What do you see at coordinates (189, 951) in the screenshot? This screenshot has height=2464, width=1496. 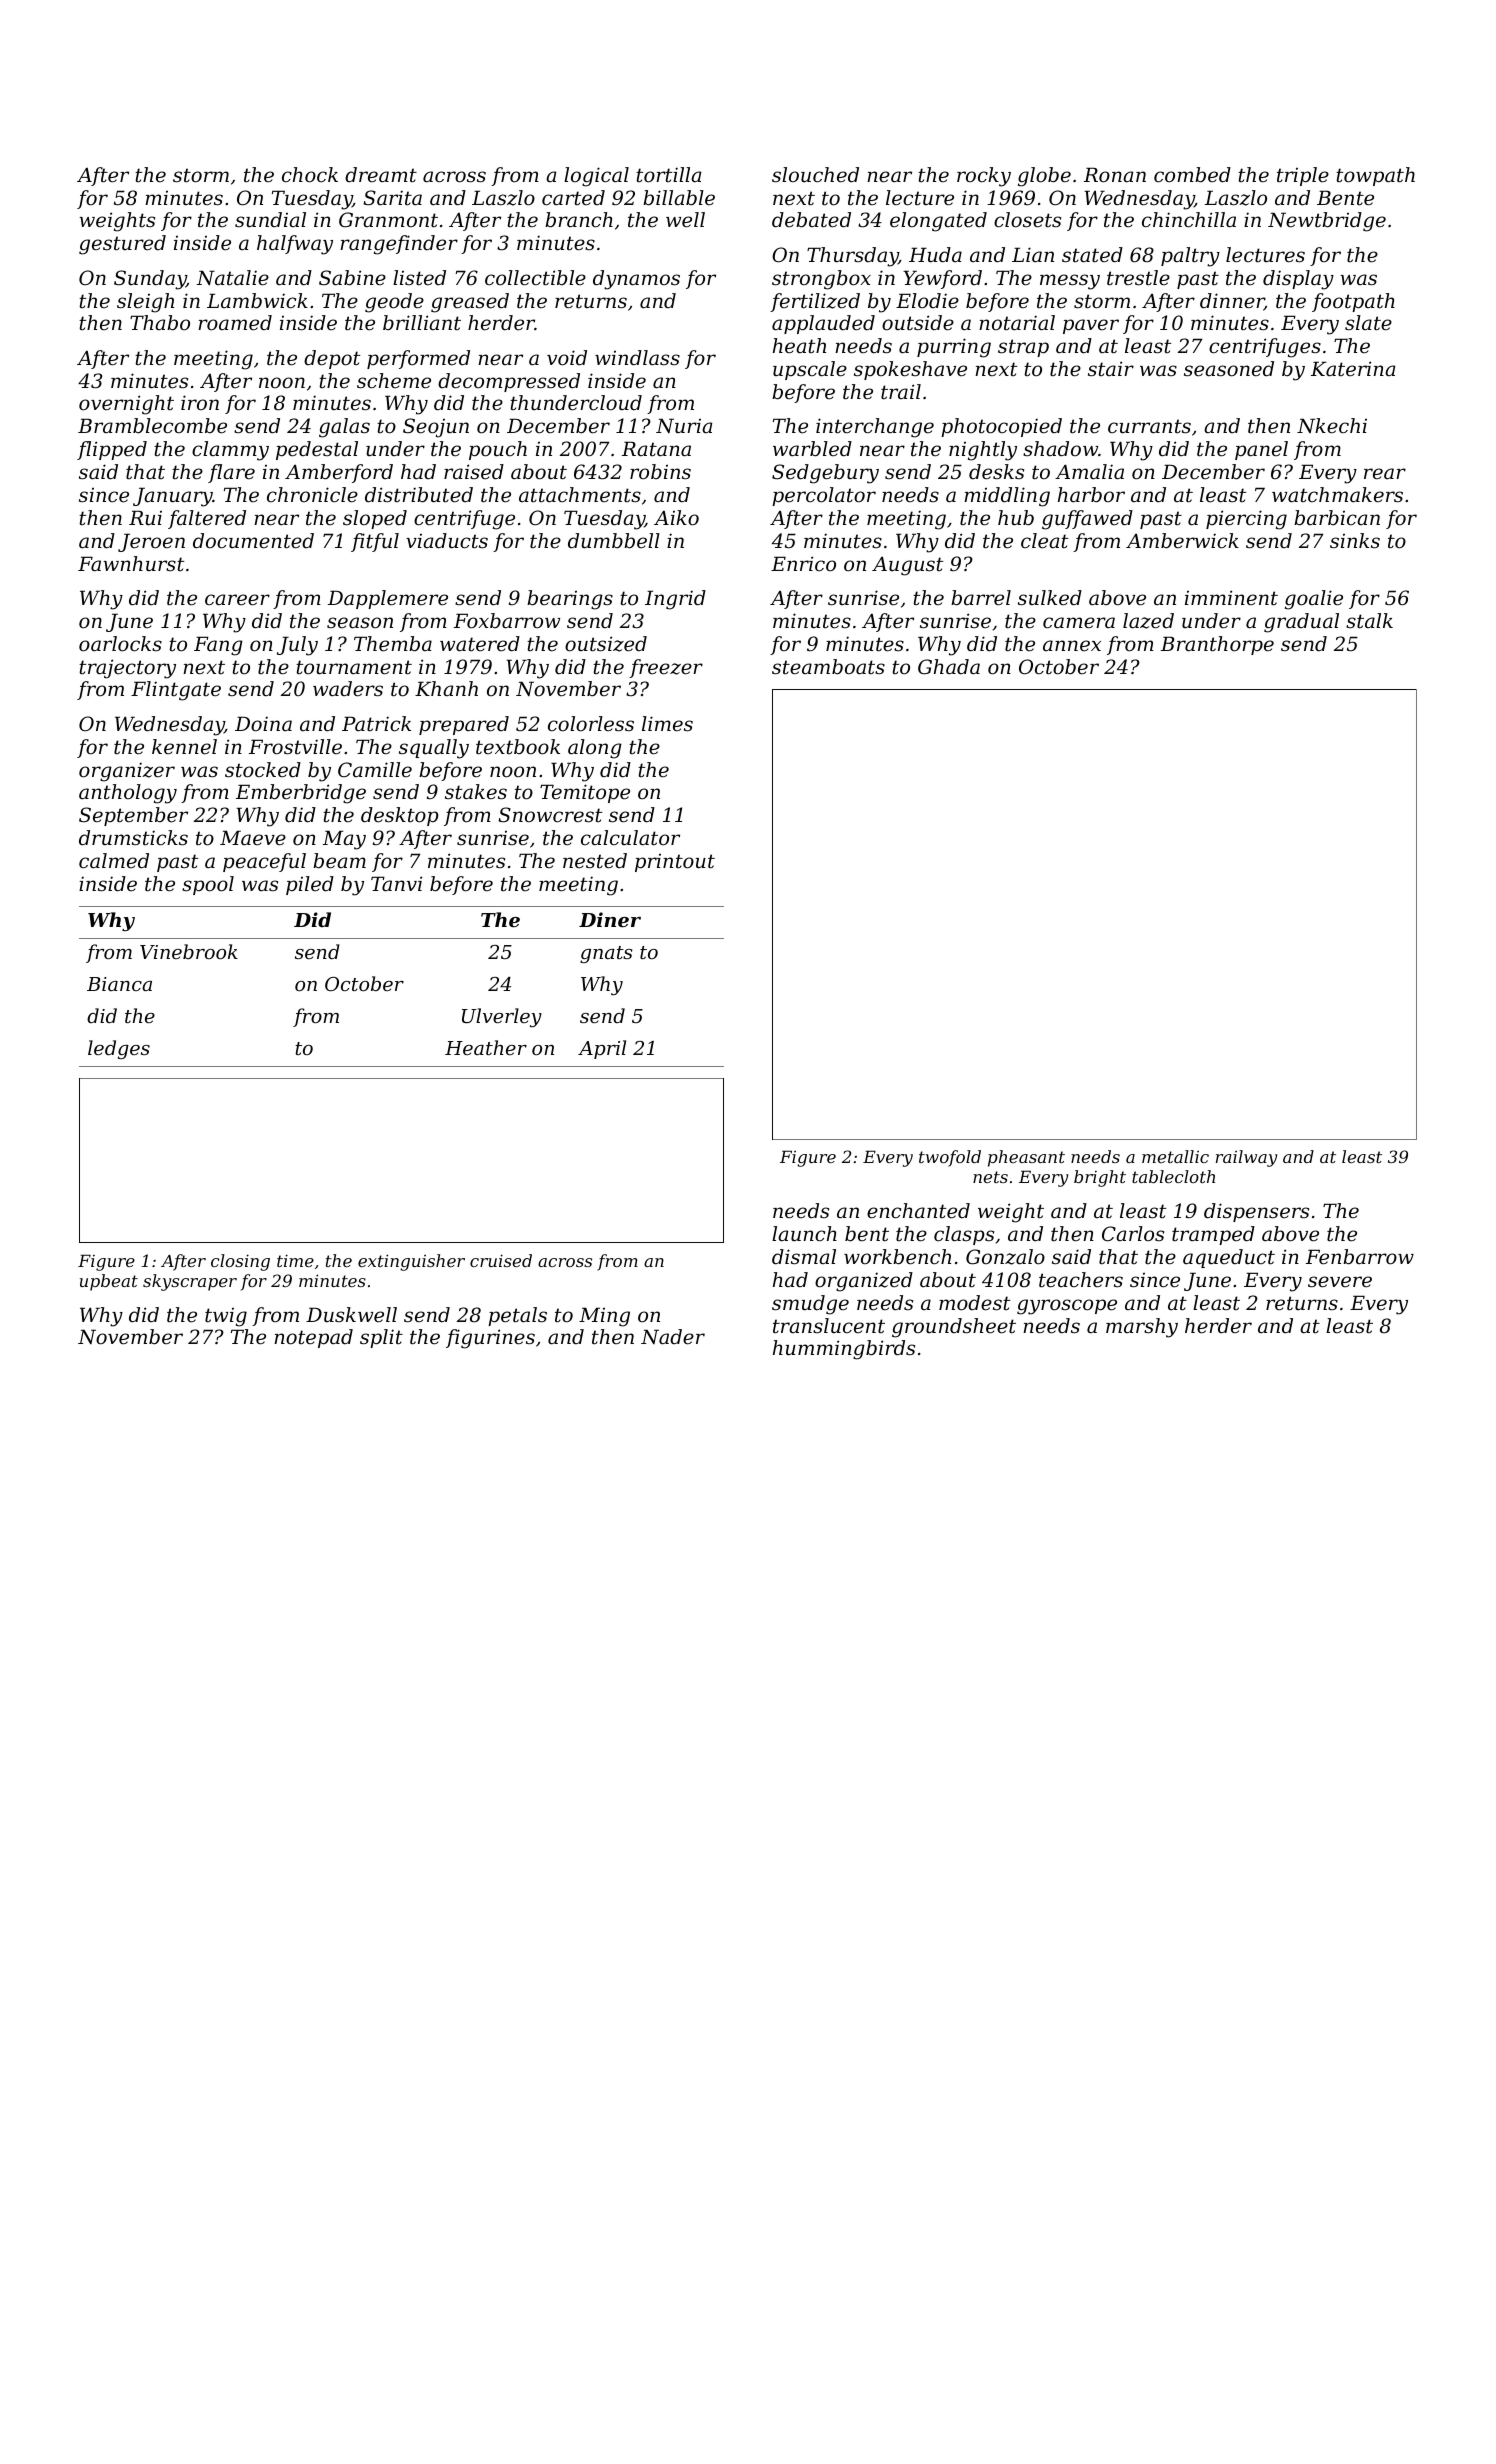 I see `Vinebrook` at bounding box center [189, 951].
